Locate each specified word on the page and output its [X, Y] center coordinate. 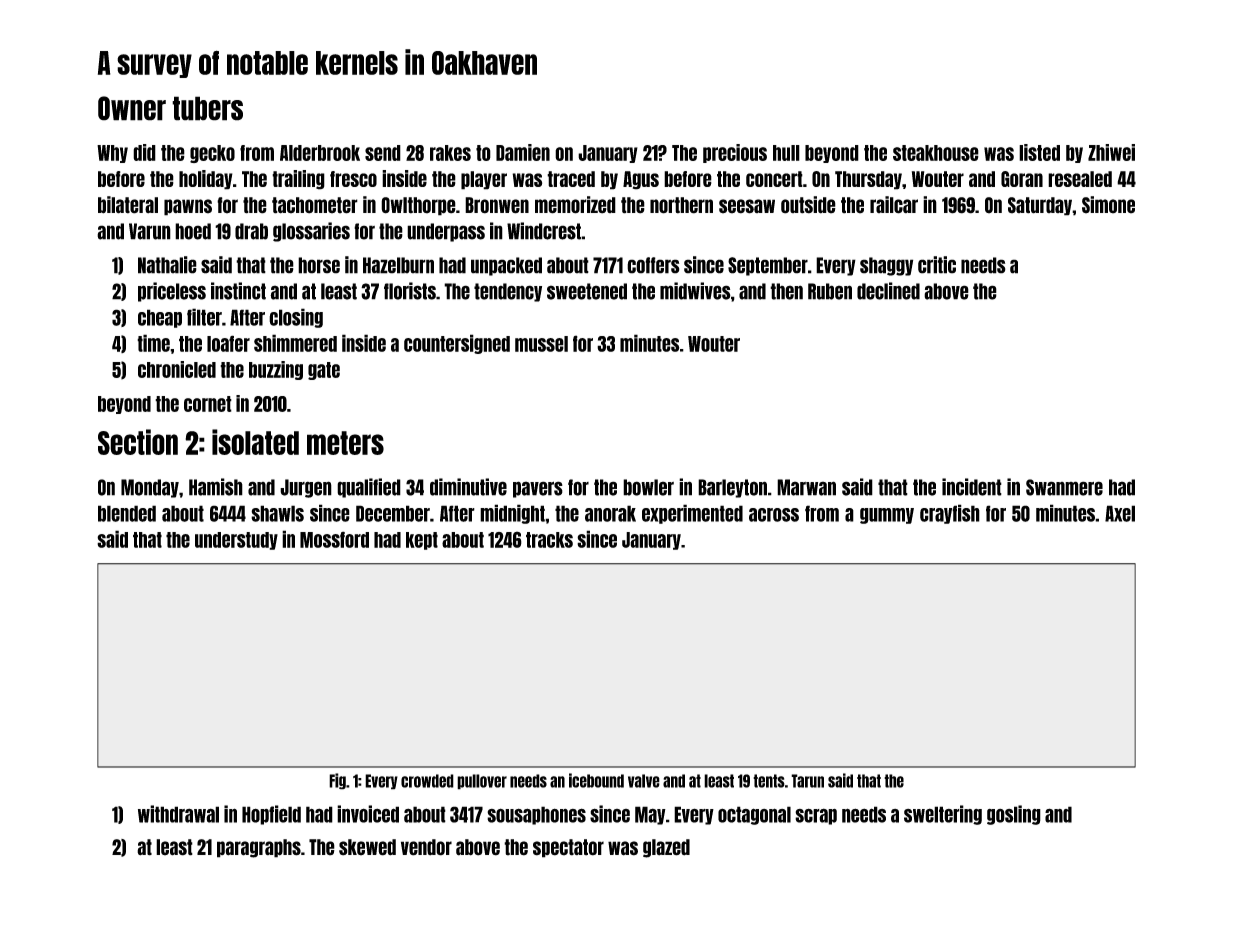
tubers [207, 108]
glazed [666, 848]
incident [972, 487]
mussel [541, 344]
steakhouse [936, 153]
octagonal [754, 815]
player [484, 180]
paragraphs [259, 848]
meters [345, 443]
